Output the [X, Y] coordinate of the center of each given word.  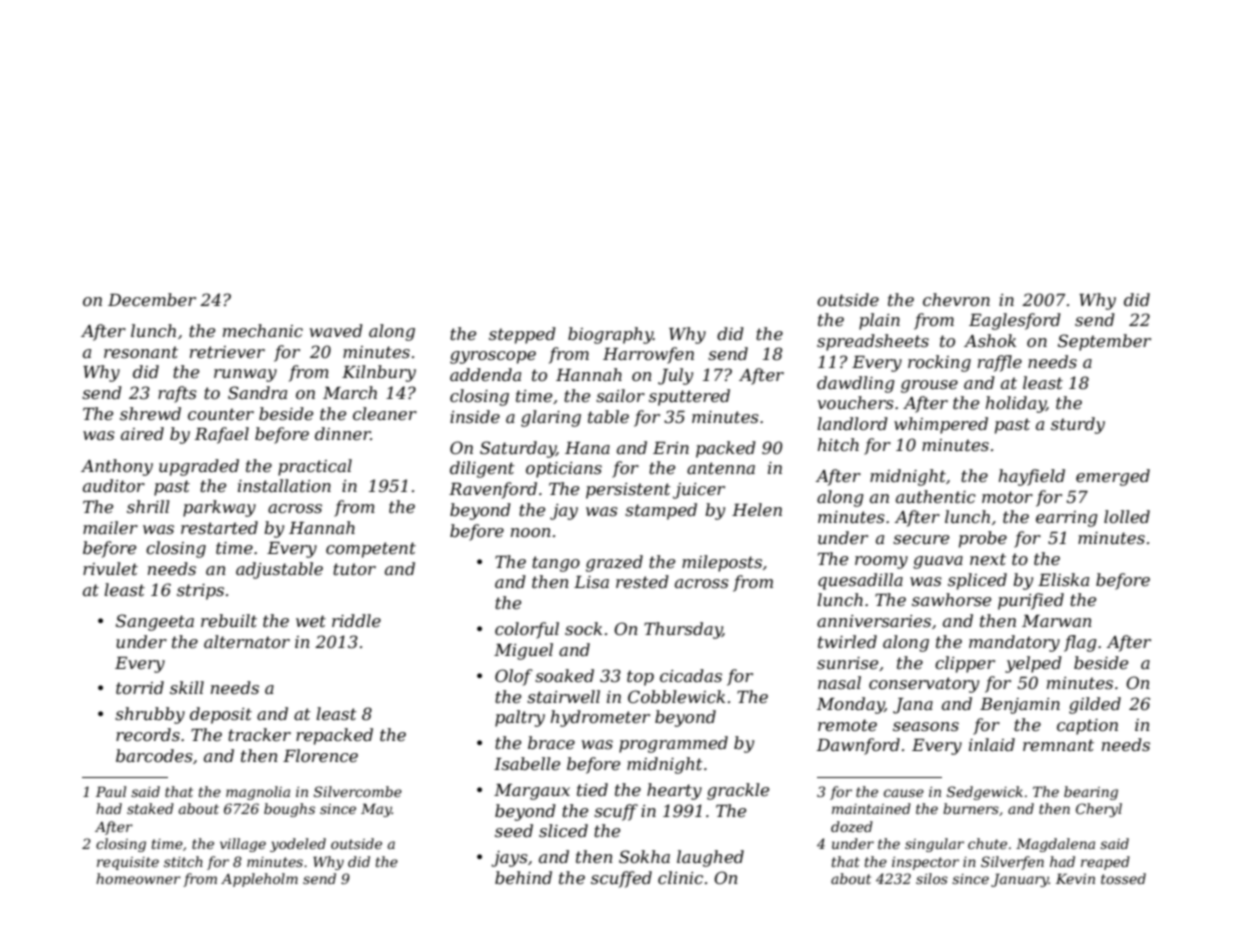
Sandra [257, 392]
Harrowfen [648, 355]
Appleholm [259, 880]
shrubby [150, 715]
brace [551, 742]
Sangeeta [155, 622]
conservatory [924, 685]
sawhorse [951, 599]
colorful [527, 630]
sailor [620, 395]
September [1104, 342]
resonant [141, 352]
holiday [1016, 404]
